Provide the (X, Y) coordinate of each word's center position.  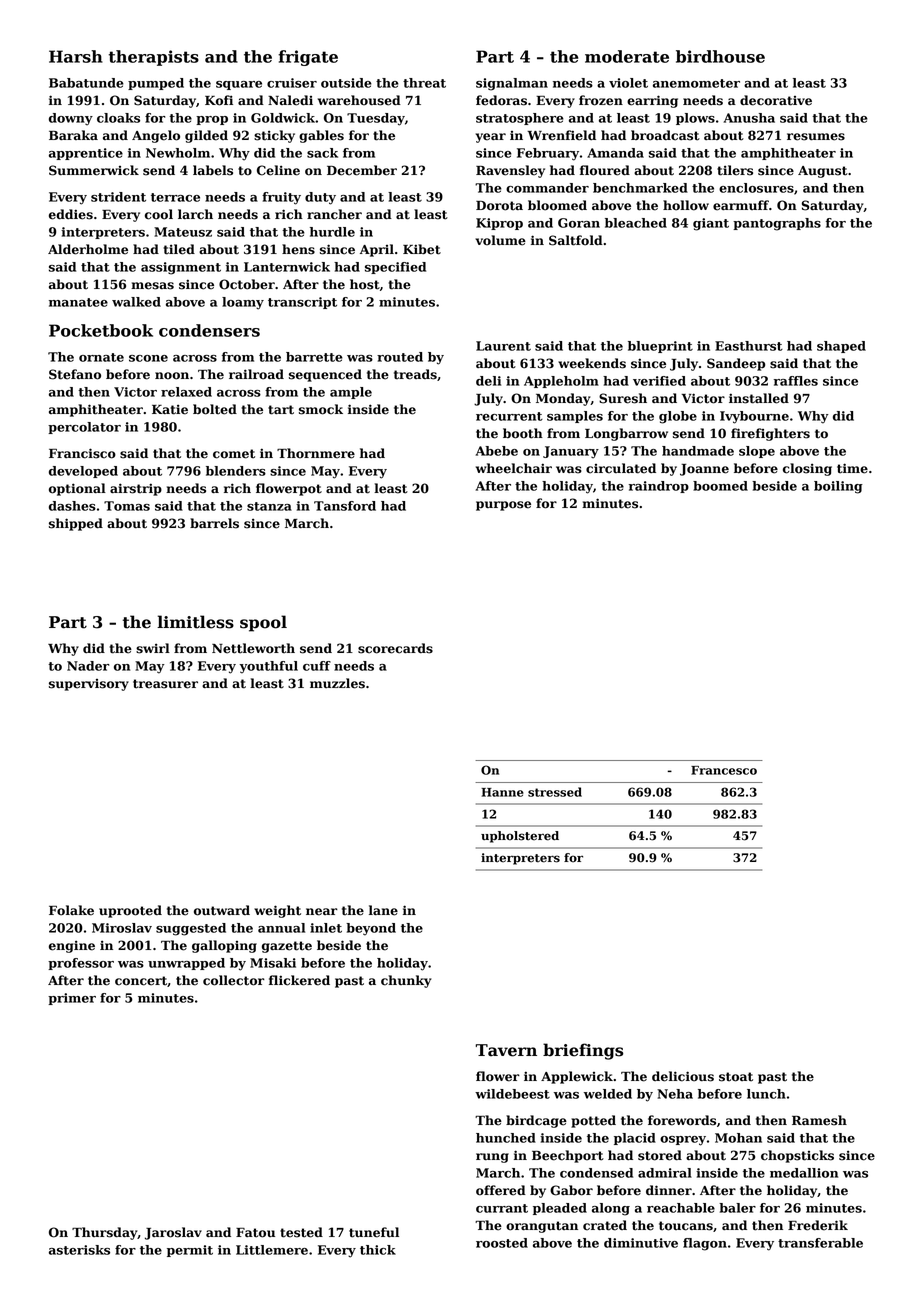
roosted (502, 1243)
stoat (736, 1077)
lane (383, 910)
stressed (555, 792)
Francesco (724, 770)
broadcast (665, 135)
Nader (88, 666)
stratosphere (520, 119)
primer (72, 999)
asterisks (79, 1250)
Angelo (156, 136)
